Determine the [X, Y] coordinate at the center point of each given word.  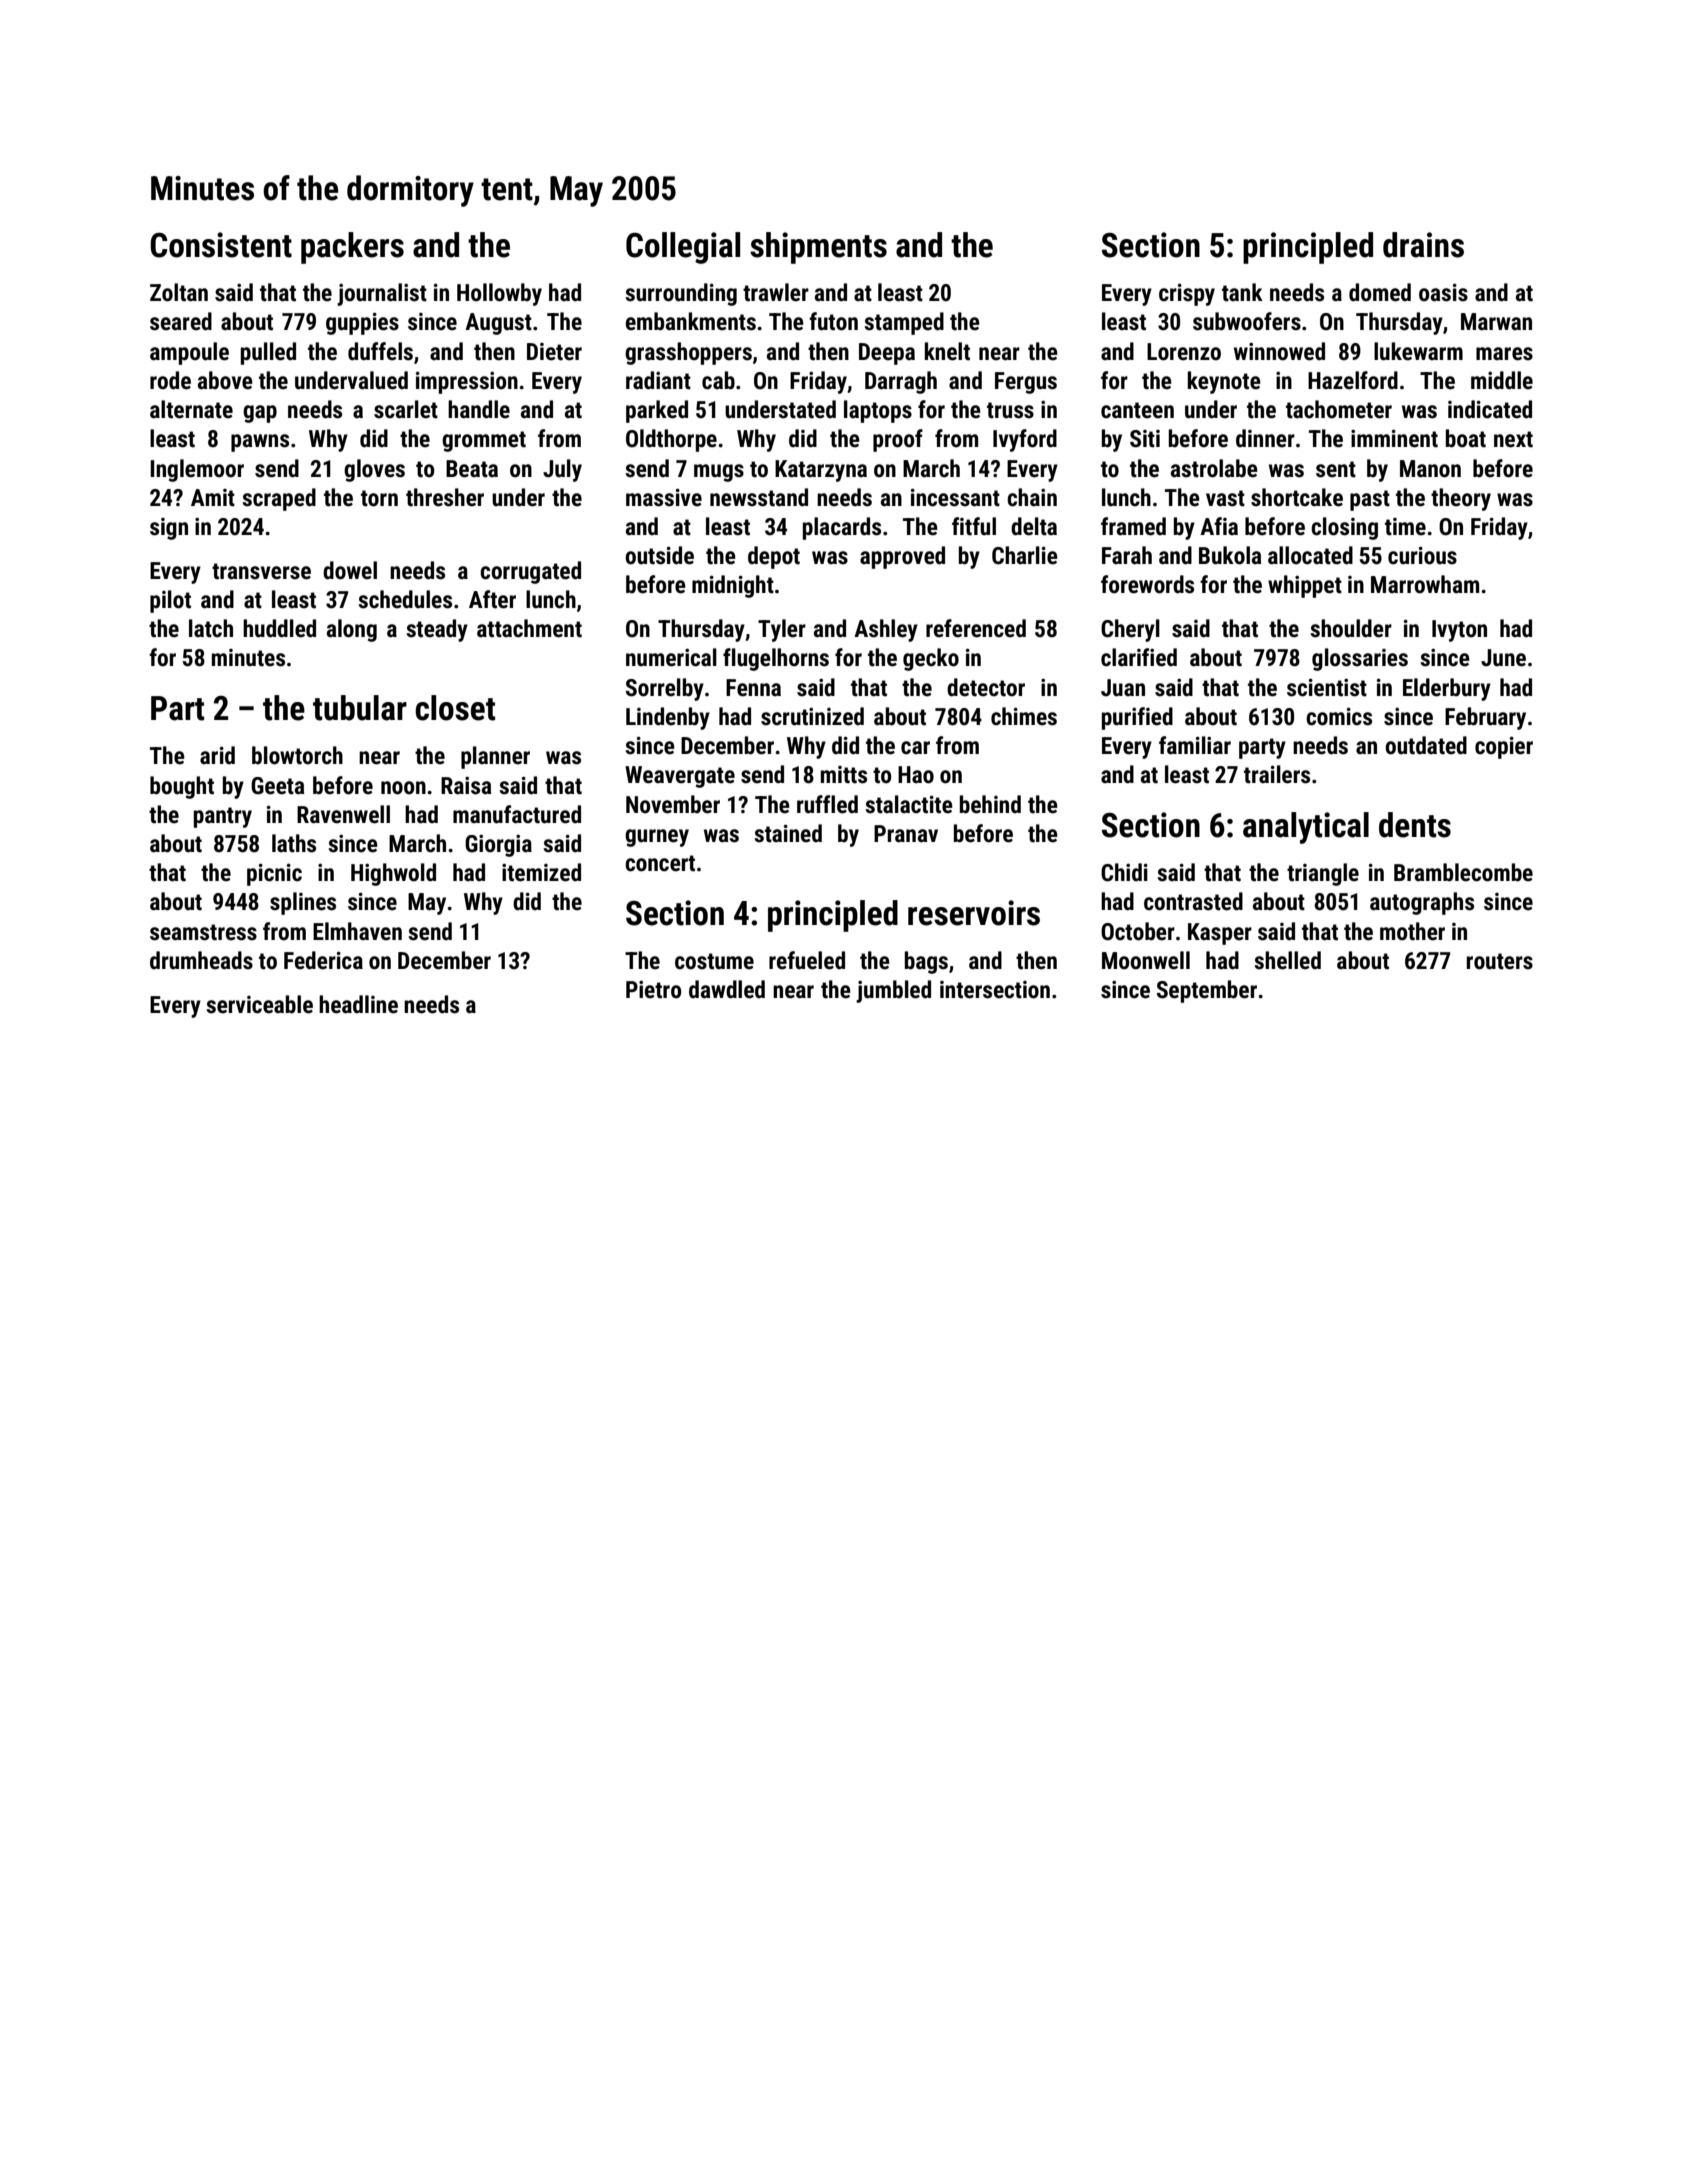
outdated [1426, 745]
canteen [1137, 410]
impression [467, 382]
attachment [529, 628]
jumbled [893, 991]
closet [455, 708]
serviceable [259, 1004]
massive [664, 497]
